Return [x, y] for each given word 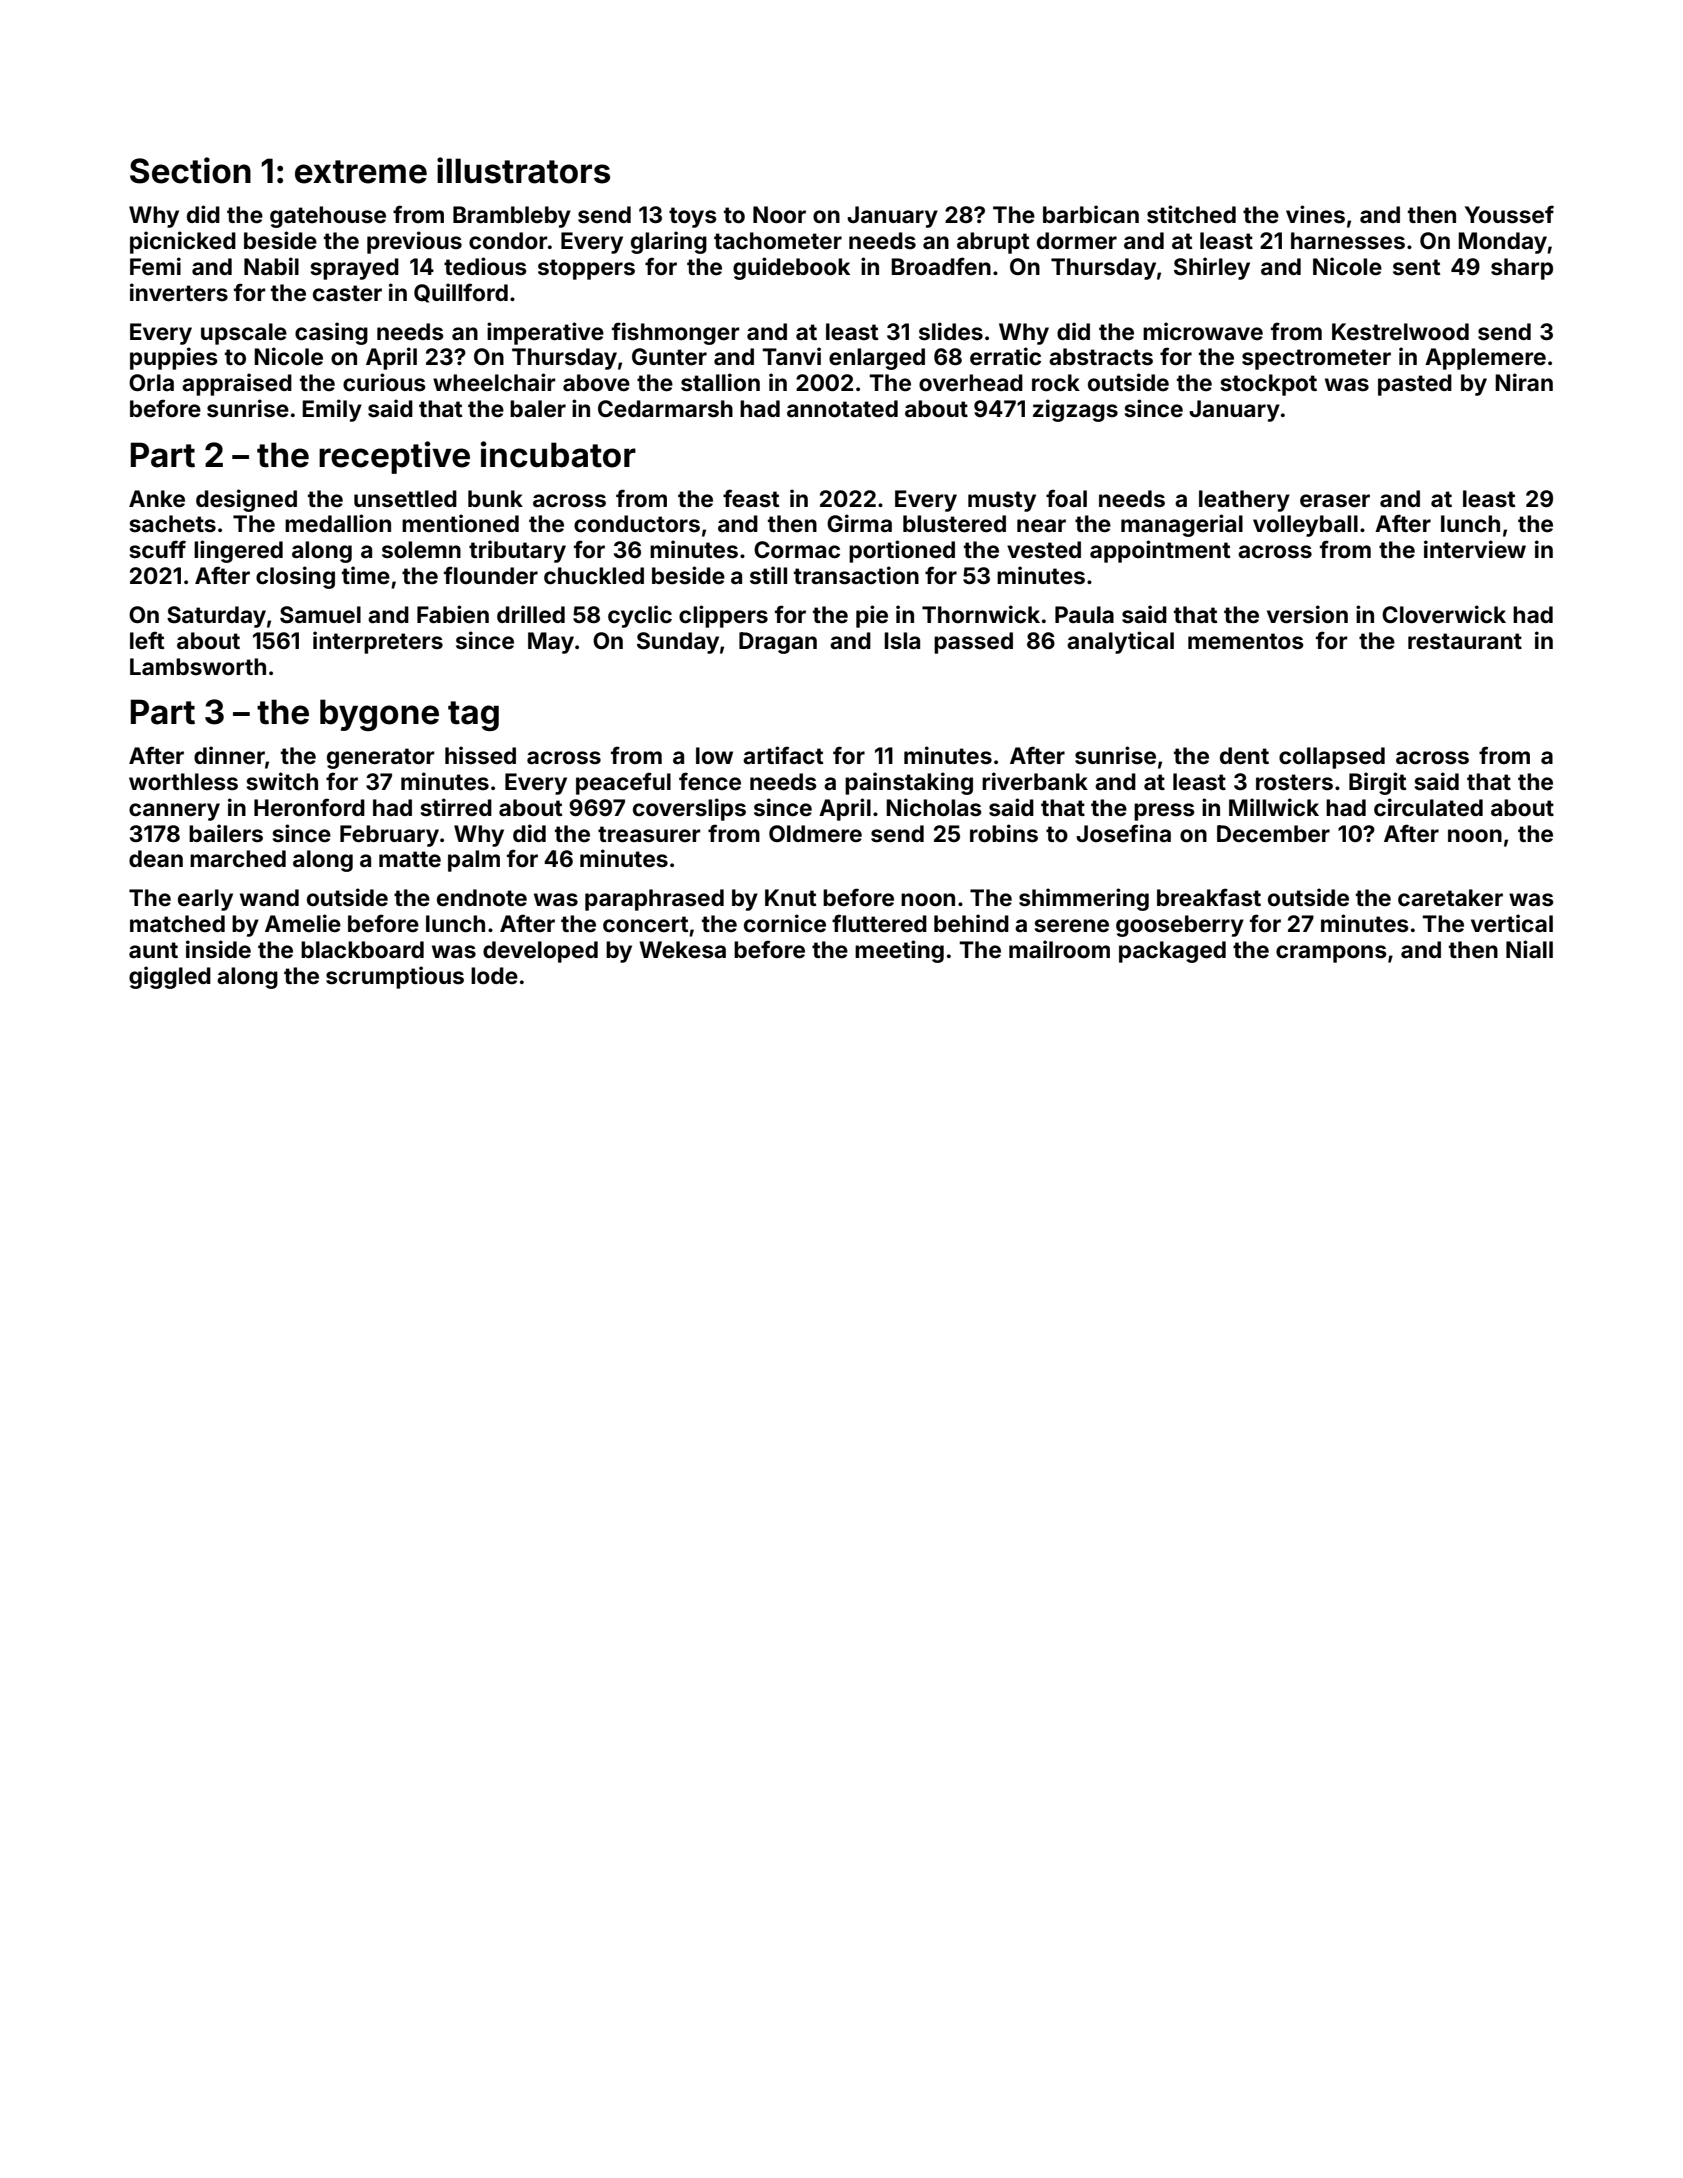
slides [951, 331]
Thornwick [981, 614]
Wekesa [682, 950]
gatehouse [328, 217]
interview [1475, 549]
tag [473, 716]
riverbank [1035, 781]
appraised [237, 384]
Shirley [1212, 268]
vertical [1512, 923]
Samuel [320, 615]
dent [1244, 756]
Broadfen [941, 266]
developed [540, 952]
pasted [1415, 385]
